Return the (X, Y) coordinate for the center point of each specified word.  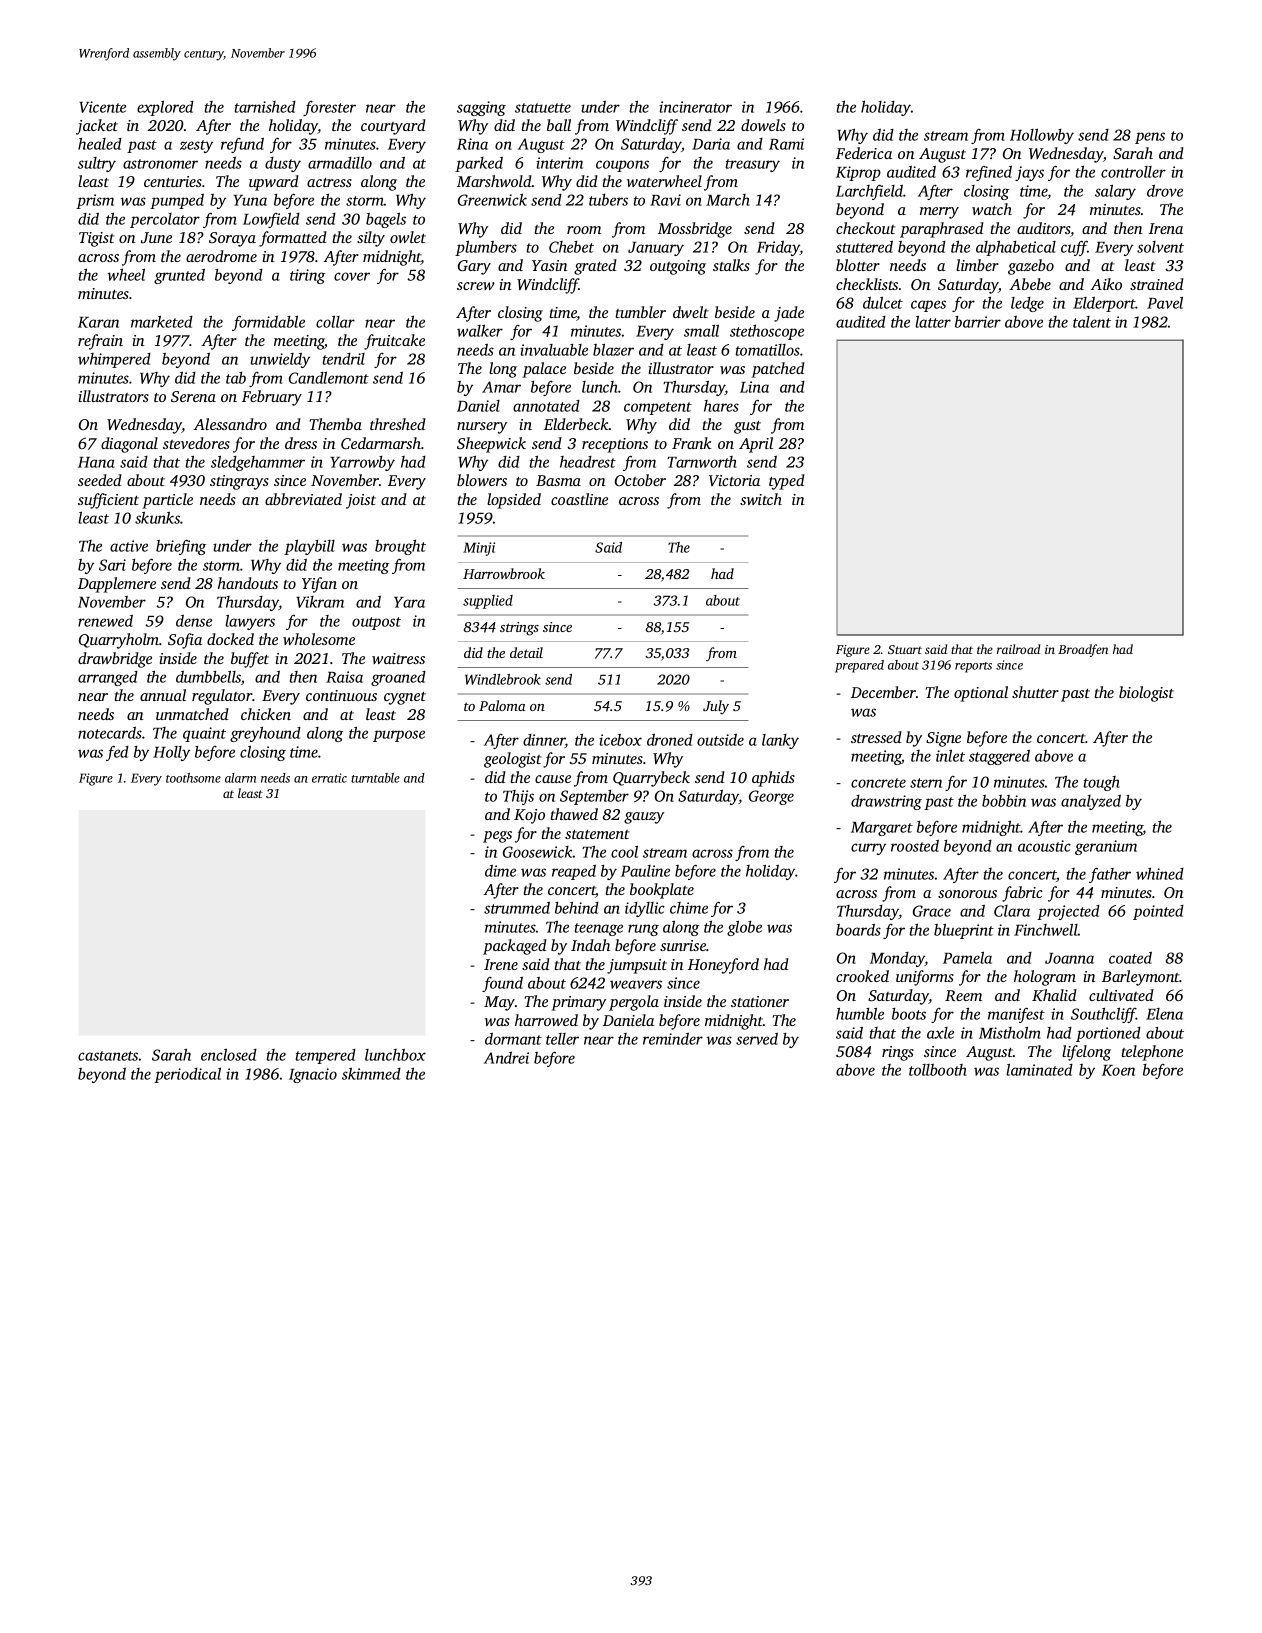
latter (933, 321)
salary (1115, 192)
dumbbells (208, 676)
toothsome (193, 778)
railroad (1018, 649)
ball (559, 125)
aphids (773, 779)
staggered (999, 757)
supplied (488, 602)
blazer (613, 349)
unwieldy (280, 360)
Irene (501, 964)
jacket (97, 127)
